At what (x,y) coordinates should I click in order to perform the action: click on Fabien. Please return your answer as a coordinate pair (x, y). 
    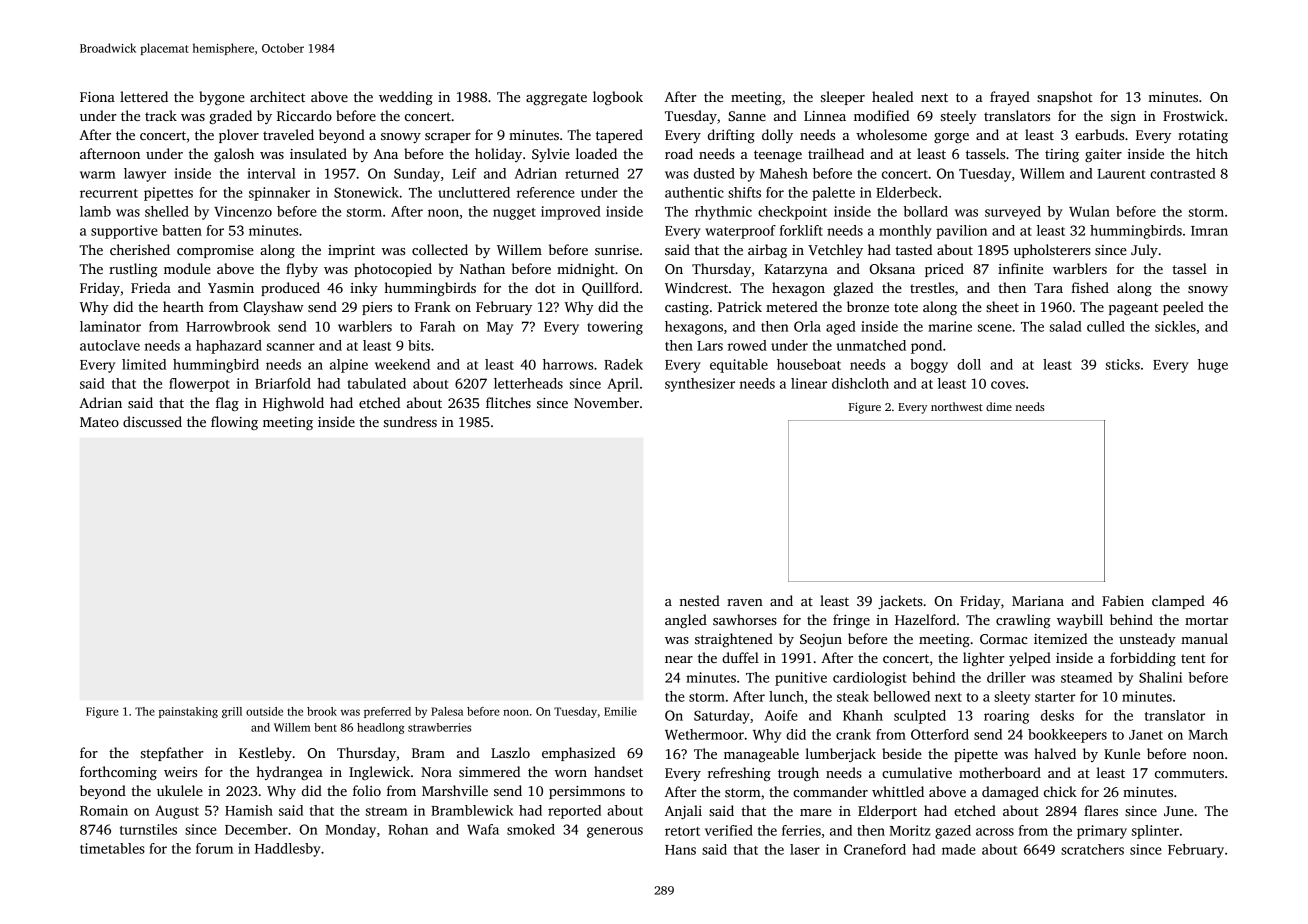
    Looking at the image, I should click on (1123, 600).
